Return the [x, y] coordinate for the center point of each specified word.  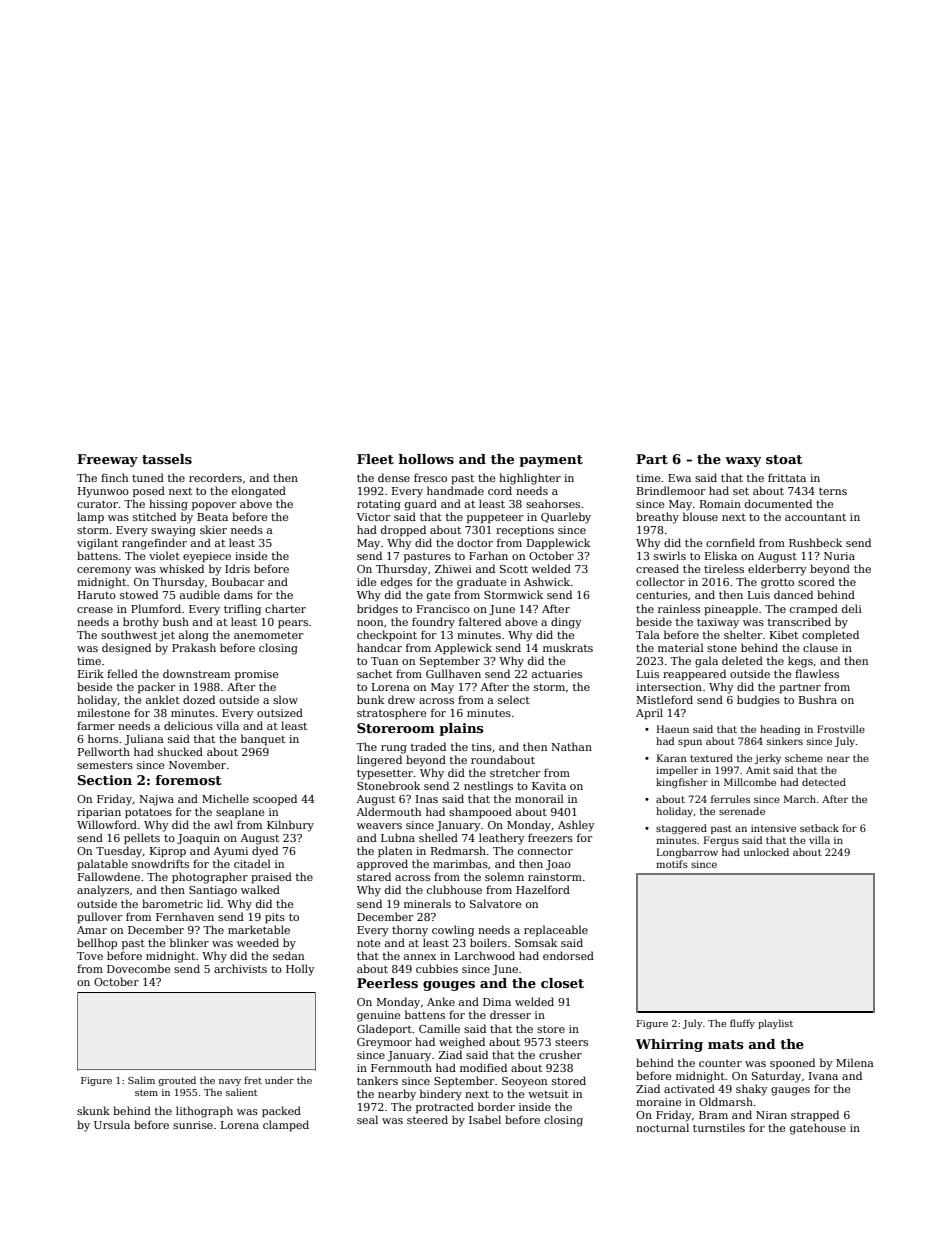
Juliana [144, 739]
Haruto [97, 595]
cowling [453, 931]
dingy [566, 623]
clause [820, 647]
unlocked [766, 852]
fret [253, 1080]
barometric [172, 903]
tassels [167, 459]
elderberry [777, 570]
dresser [510, 1014]
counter [720, 1063]
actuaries [557, 674]
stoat [784, 459]
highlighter [530, 479]
